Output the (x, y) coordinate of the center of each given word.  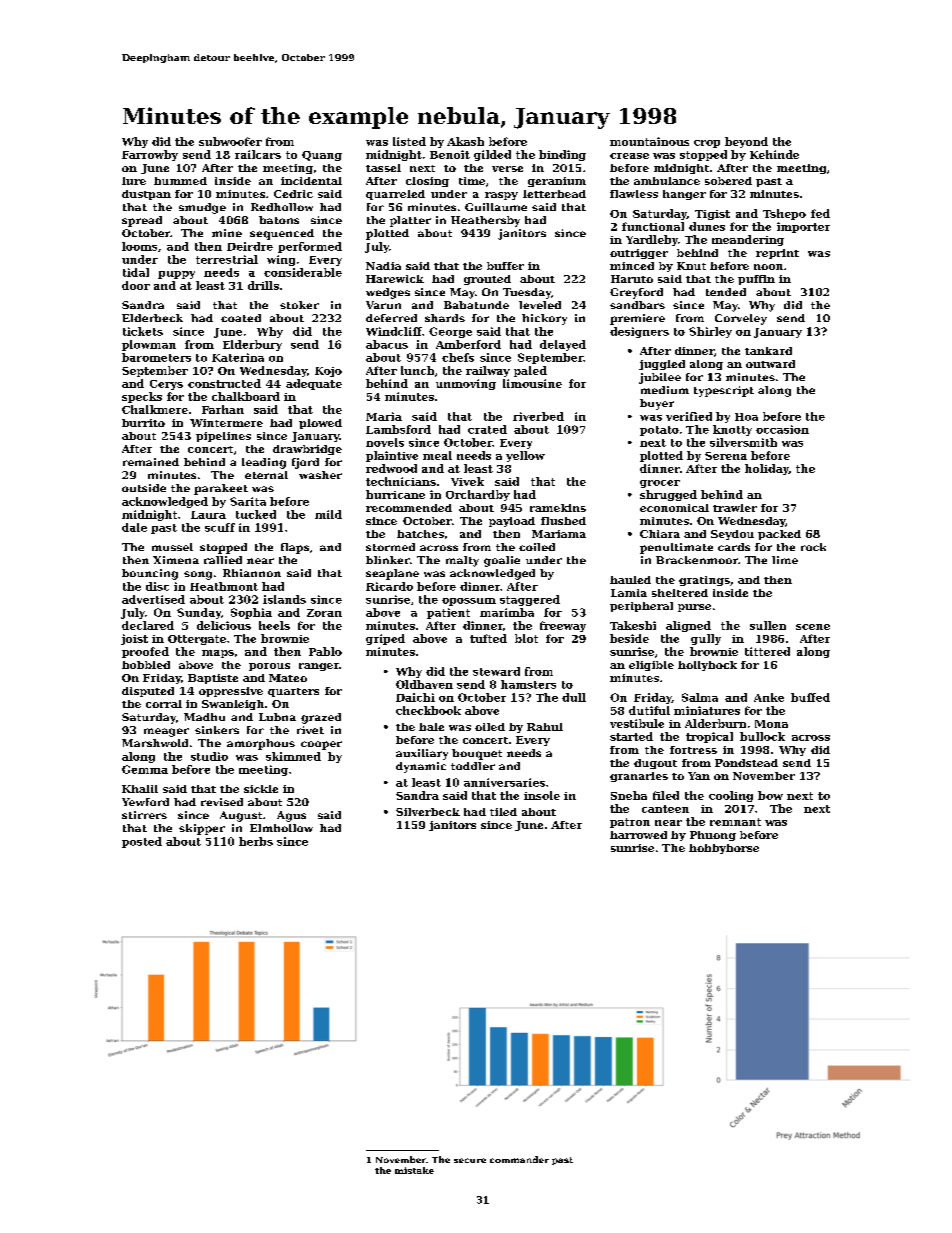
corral (164, 704)
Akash (465, 141)
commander (519, 1159)
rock (813, 547)
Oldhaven (424, 684)
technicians (401, 481)
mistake (414, 1170)
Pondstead (746, 763)
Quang (322, 156)
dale (134, 527)
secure (470, 1160)
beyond (746, 142)
